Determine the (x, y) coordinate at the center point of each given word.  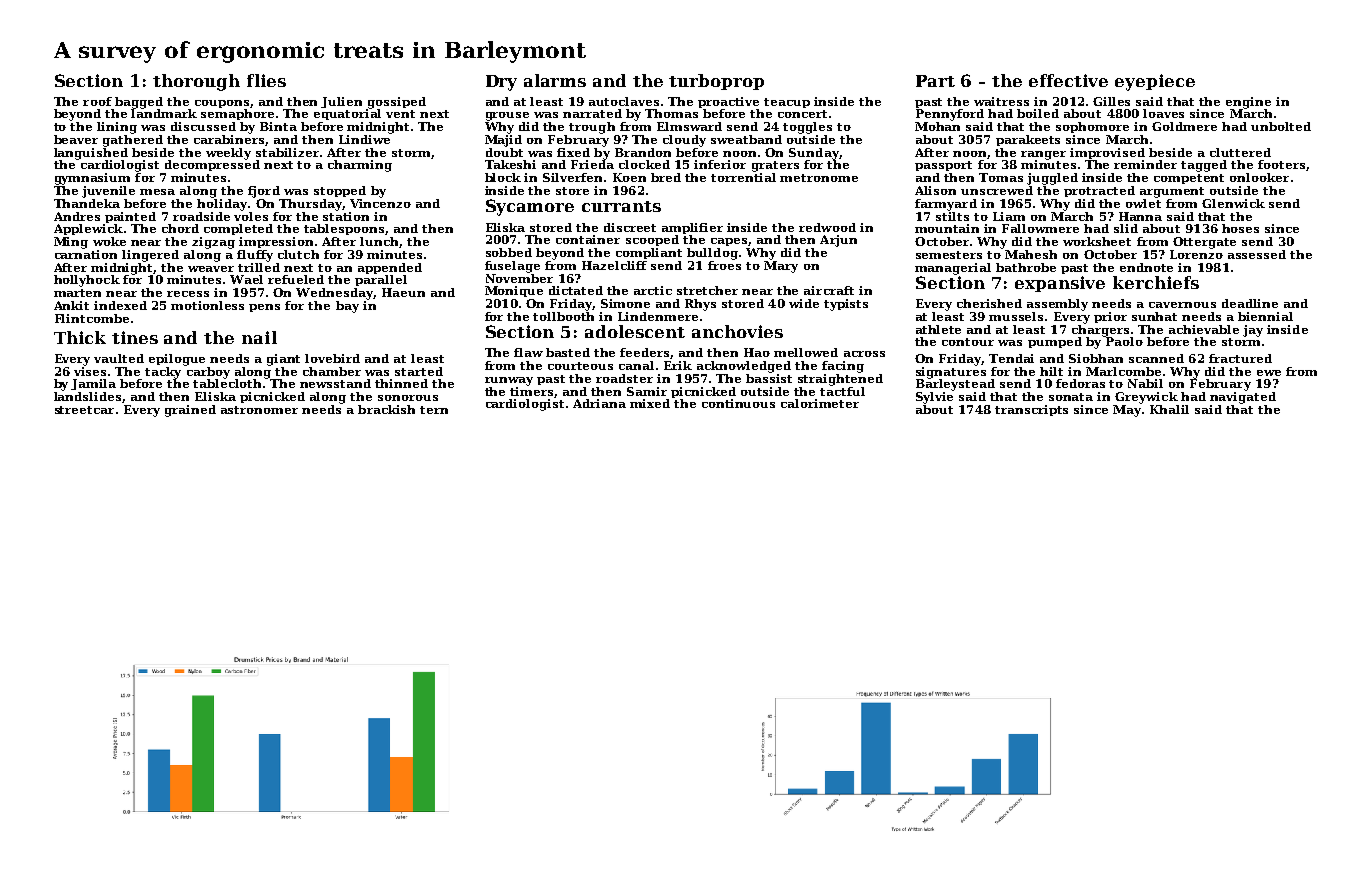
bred (666, 177)
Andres (77, 216)
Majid (503, 141)
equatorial (347, 114)
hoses (1240, 228)
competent (1189, 179)
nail (259, 337)
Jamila (93, 384)
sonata (1071, 397)
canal (636, 365)
